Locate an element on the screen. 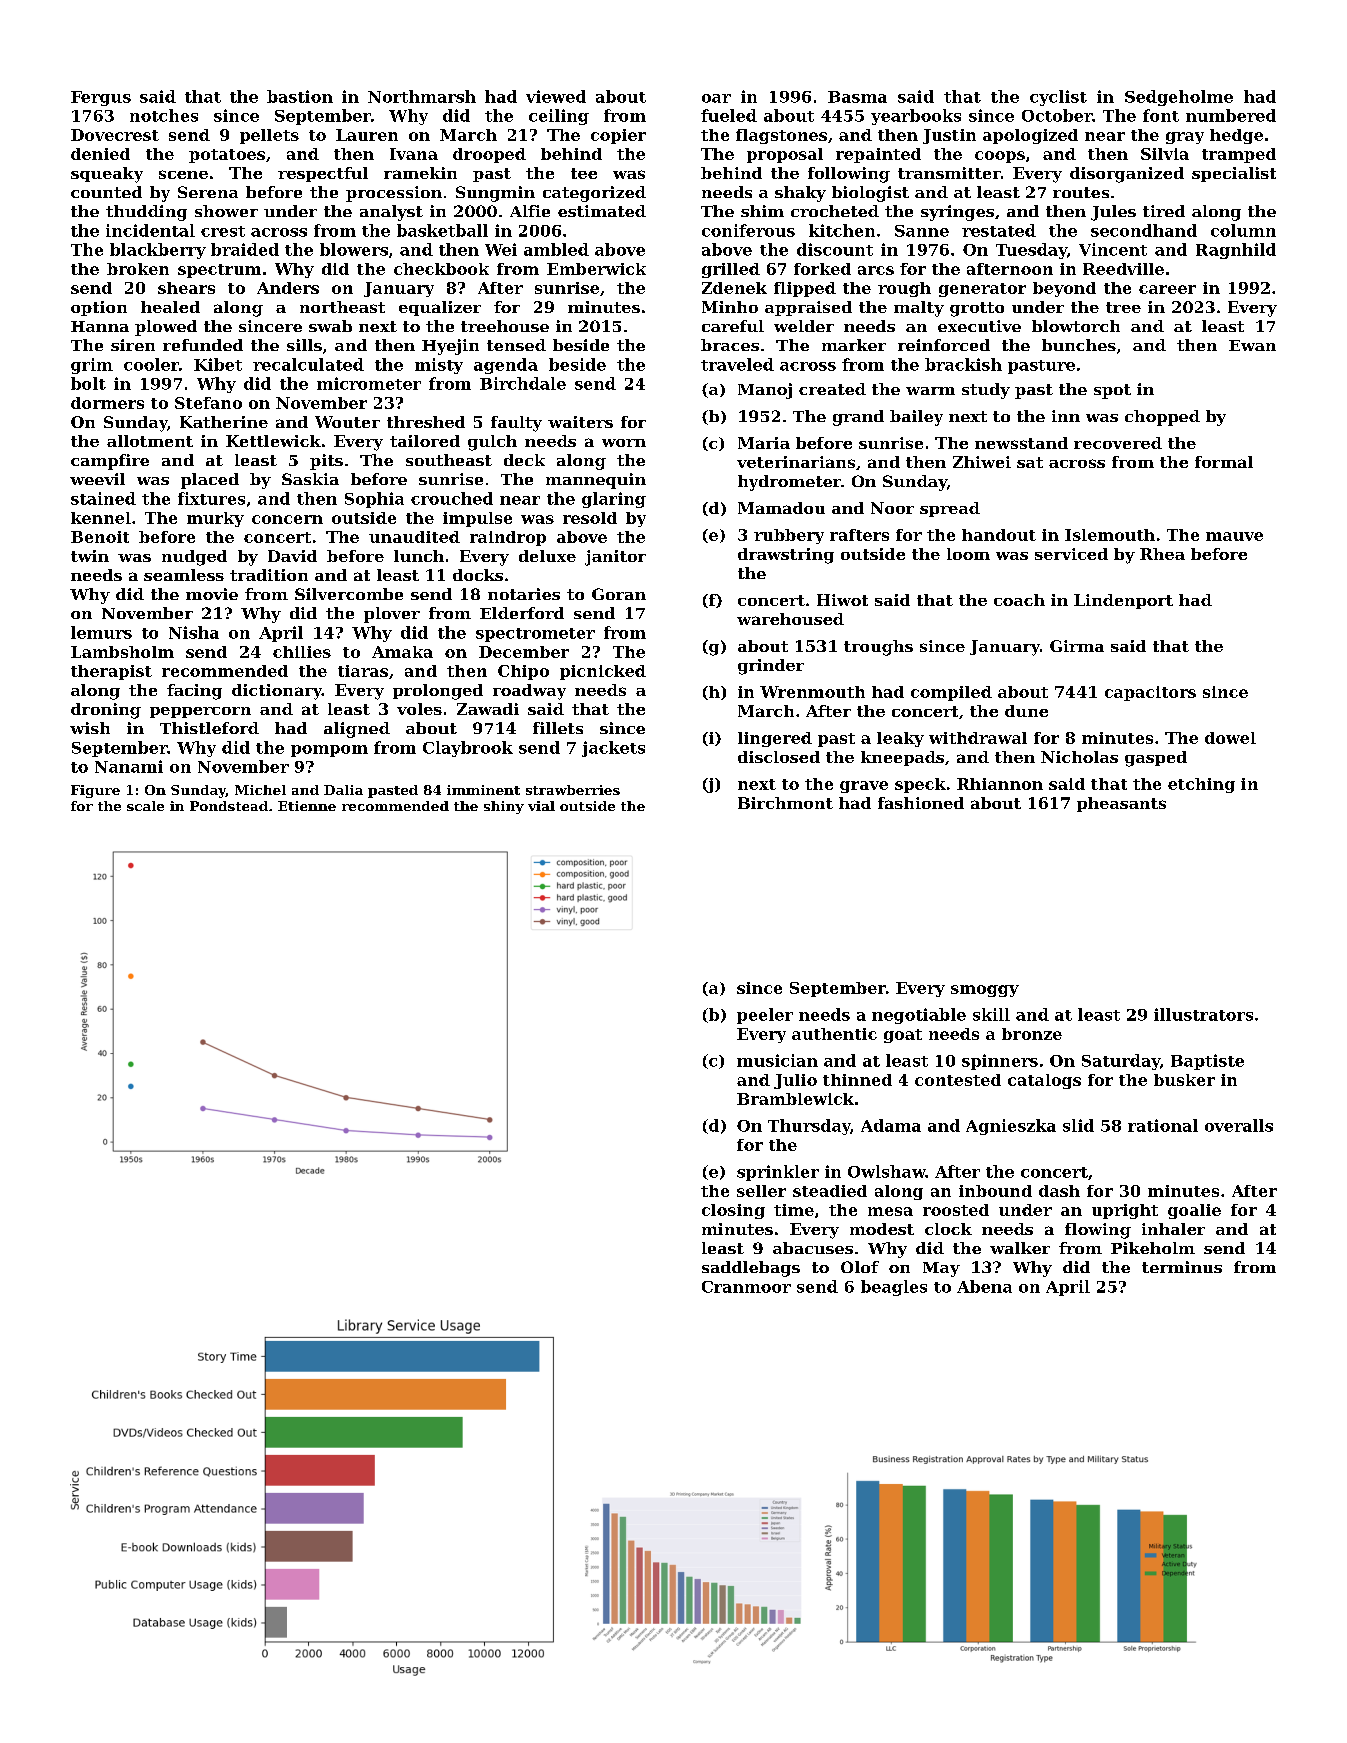 The image size is (1347, 1743). oar is located at coordinates (716, 98).
